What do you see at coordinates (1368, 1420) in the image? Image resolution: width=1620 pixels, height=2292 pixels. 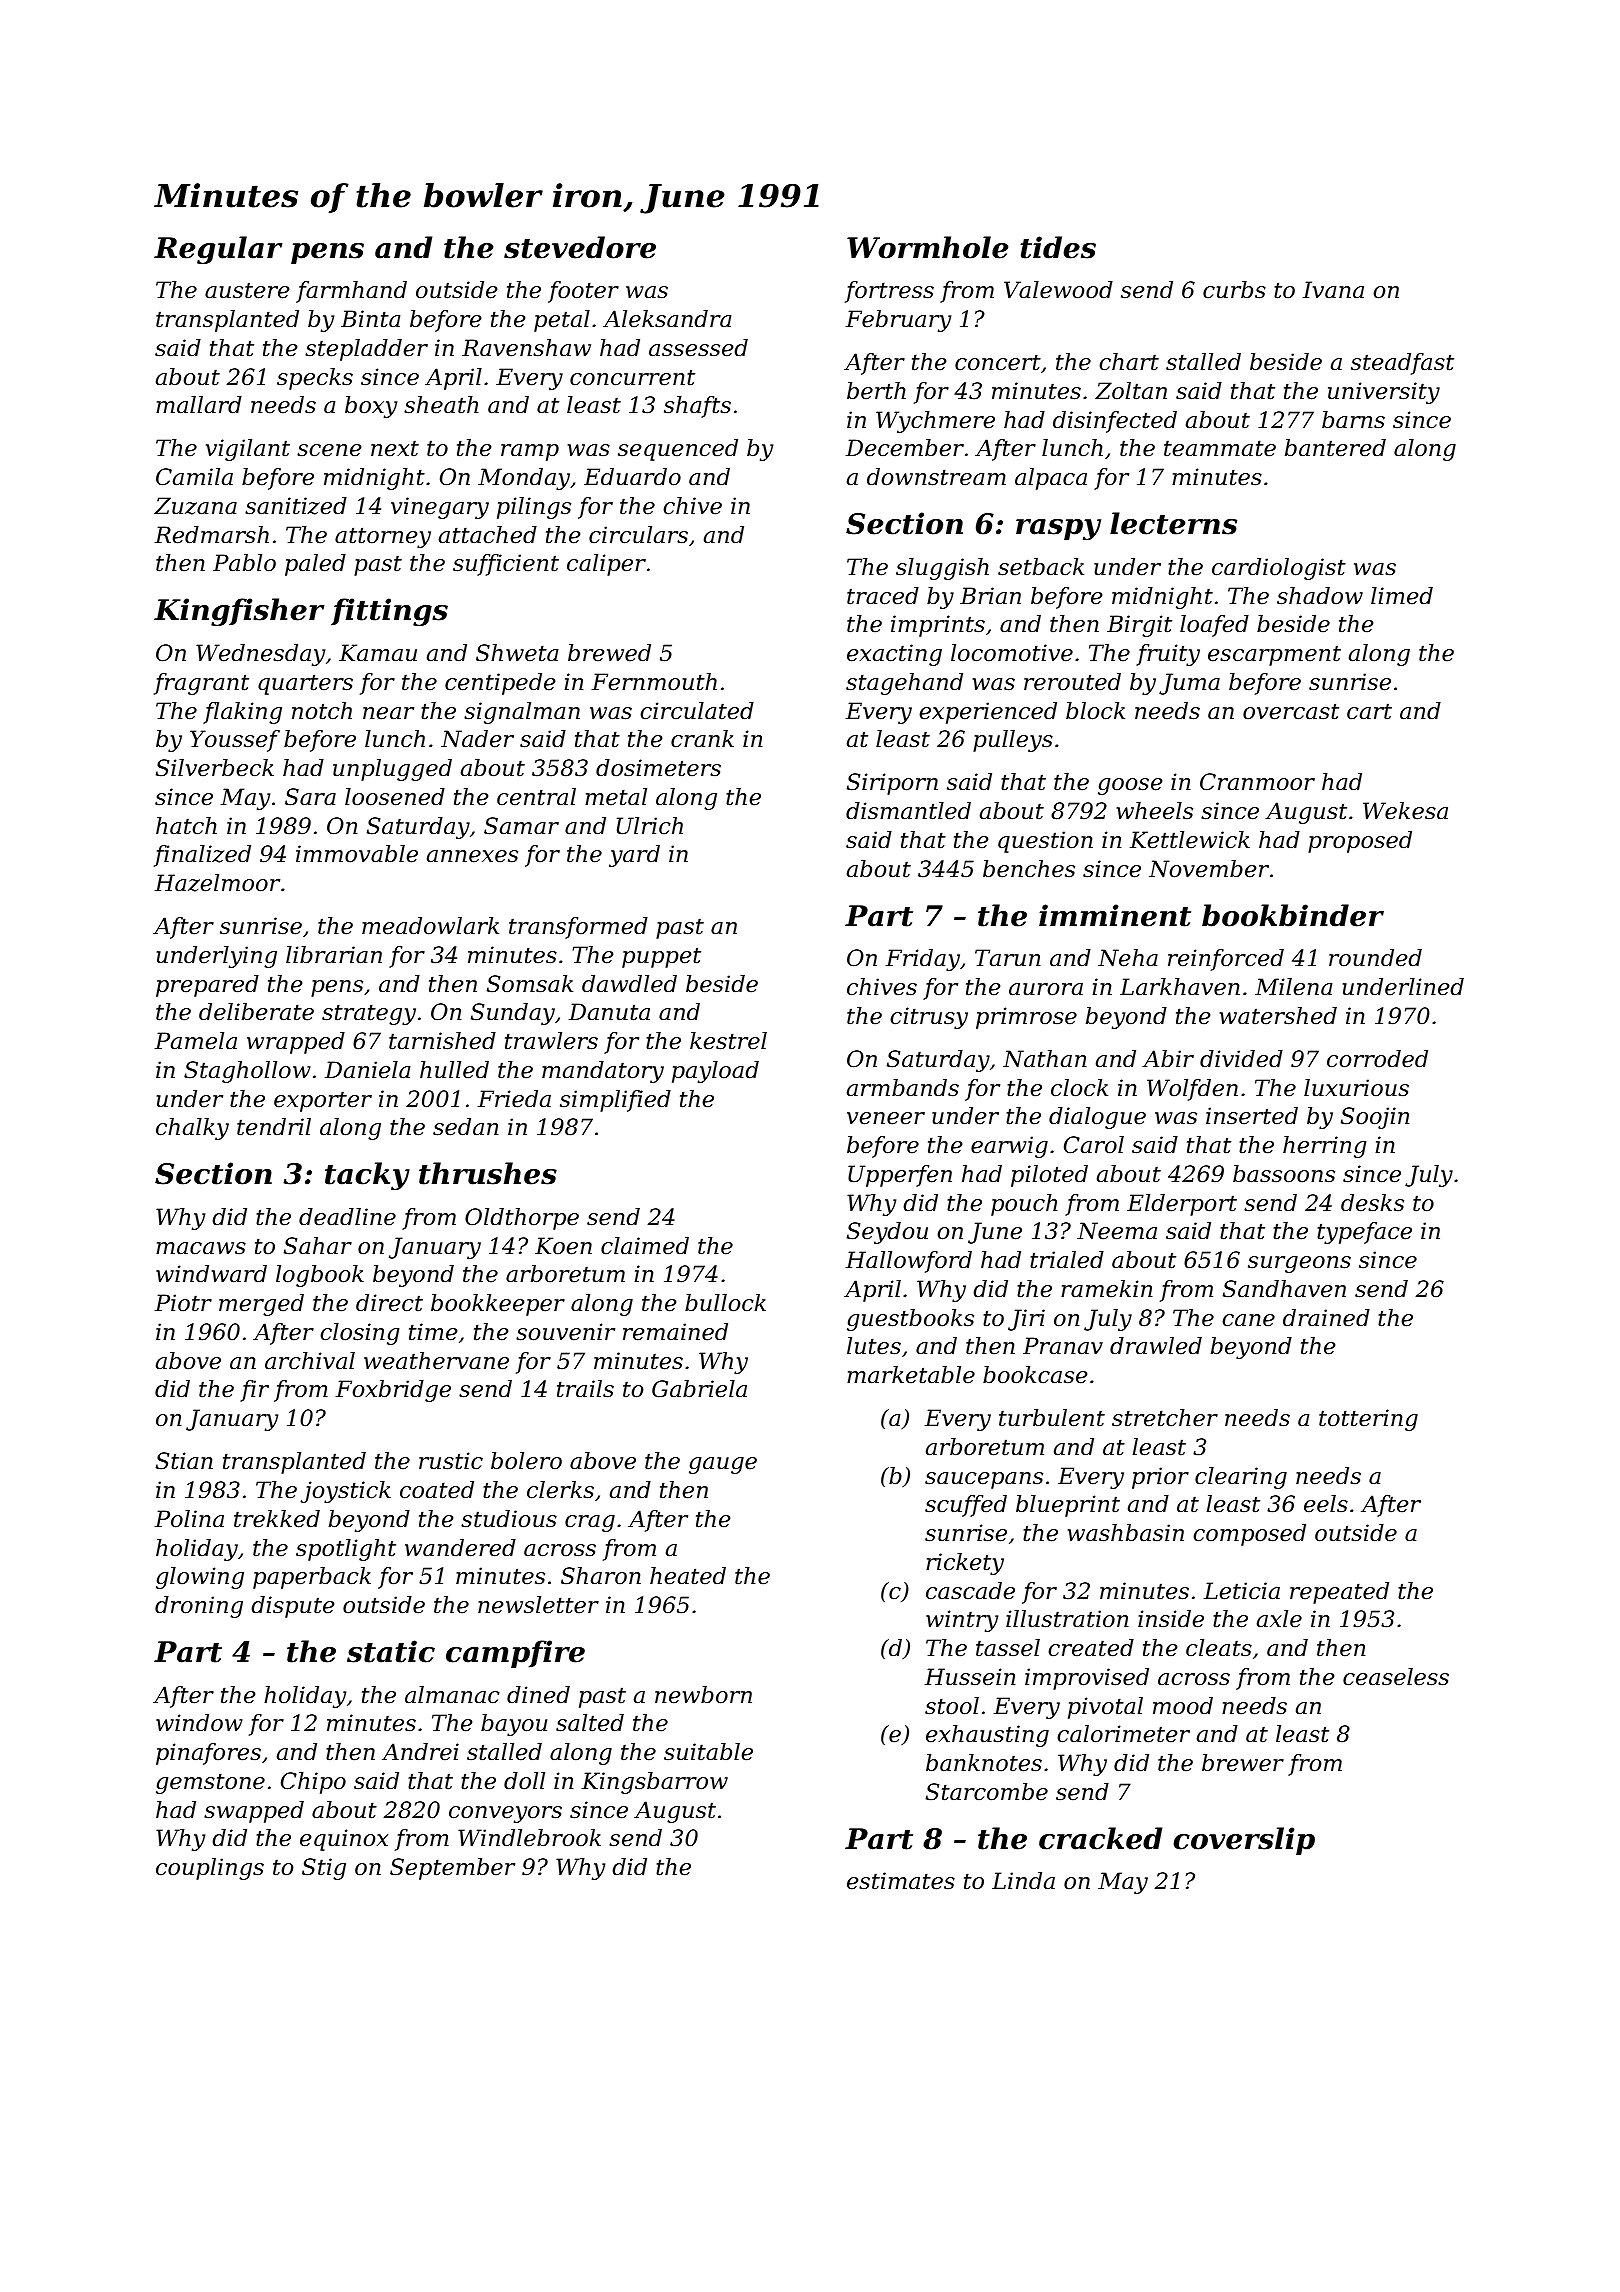 I see `tottering` at bounding box center [1368, 1420].
